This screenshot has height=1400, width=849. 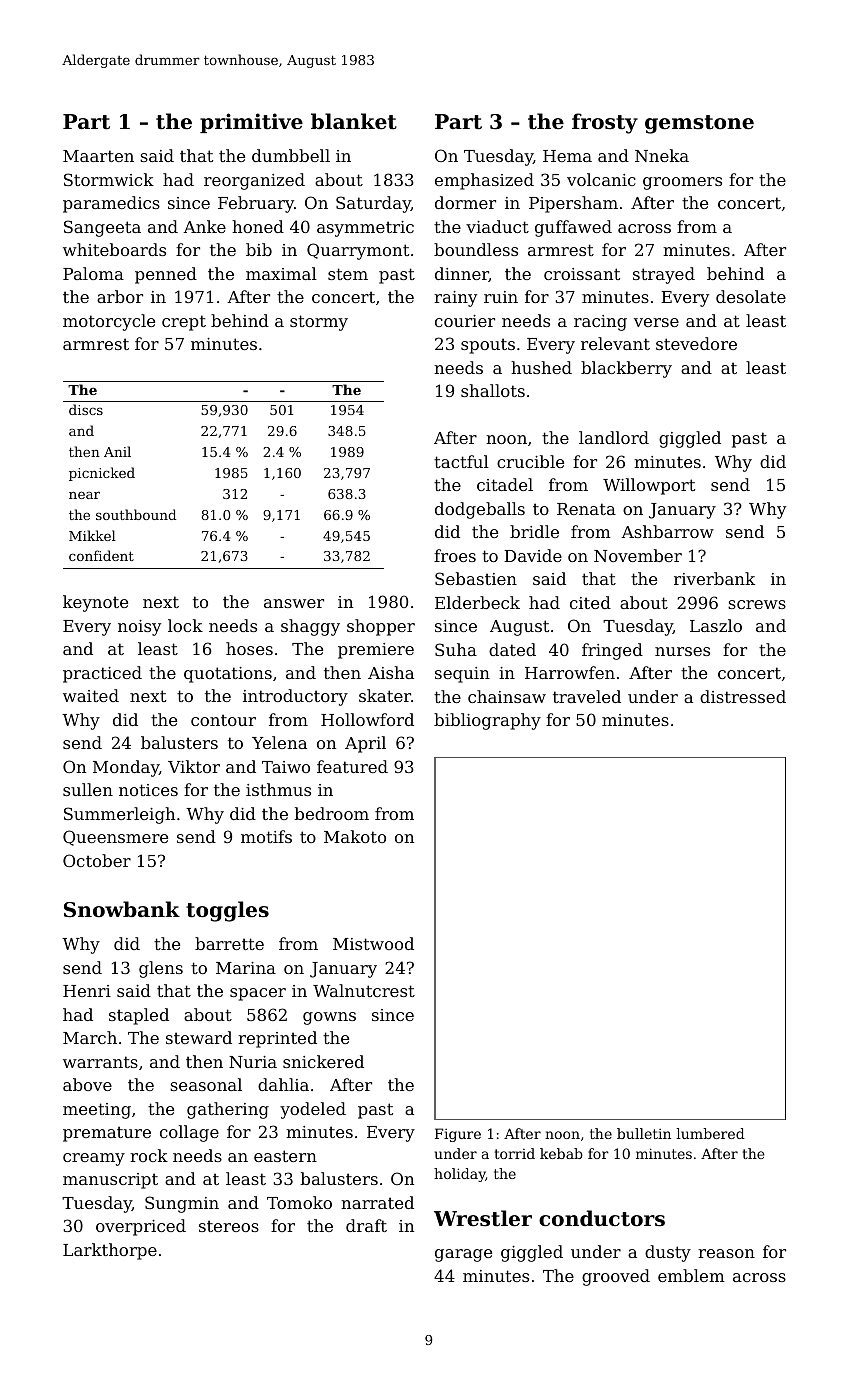 What do you see at coordinates (458, 1135) in the screenshot?
I see `Figure` at bounding box center [458, 1135].
